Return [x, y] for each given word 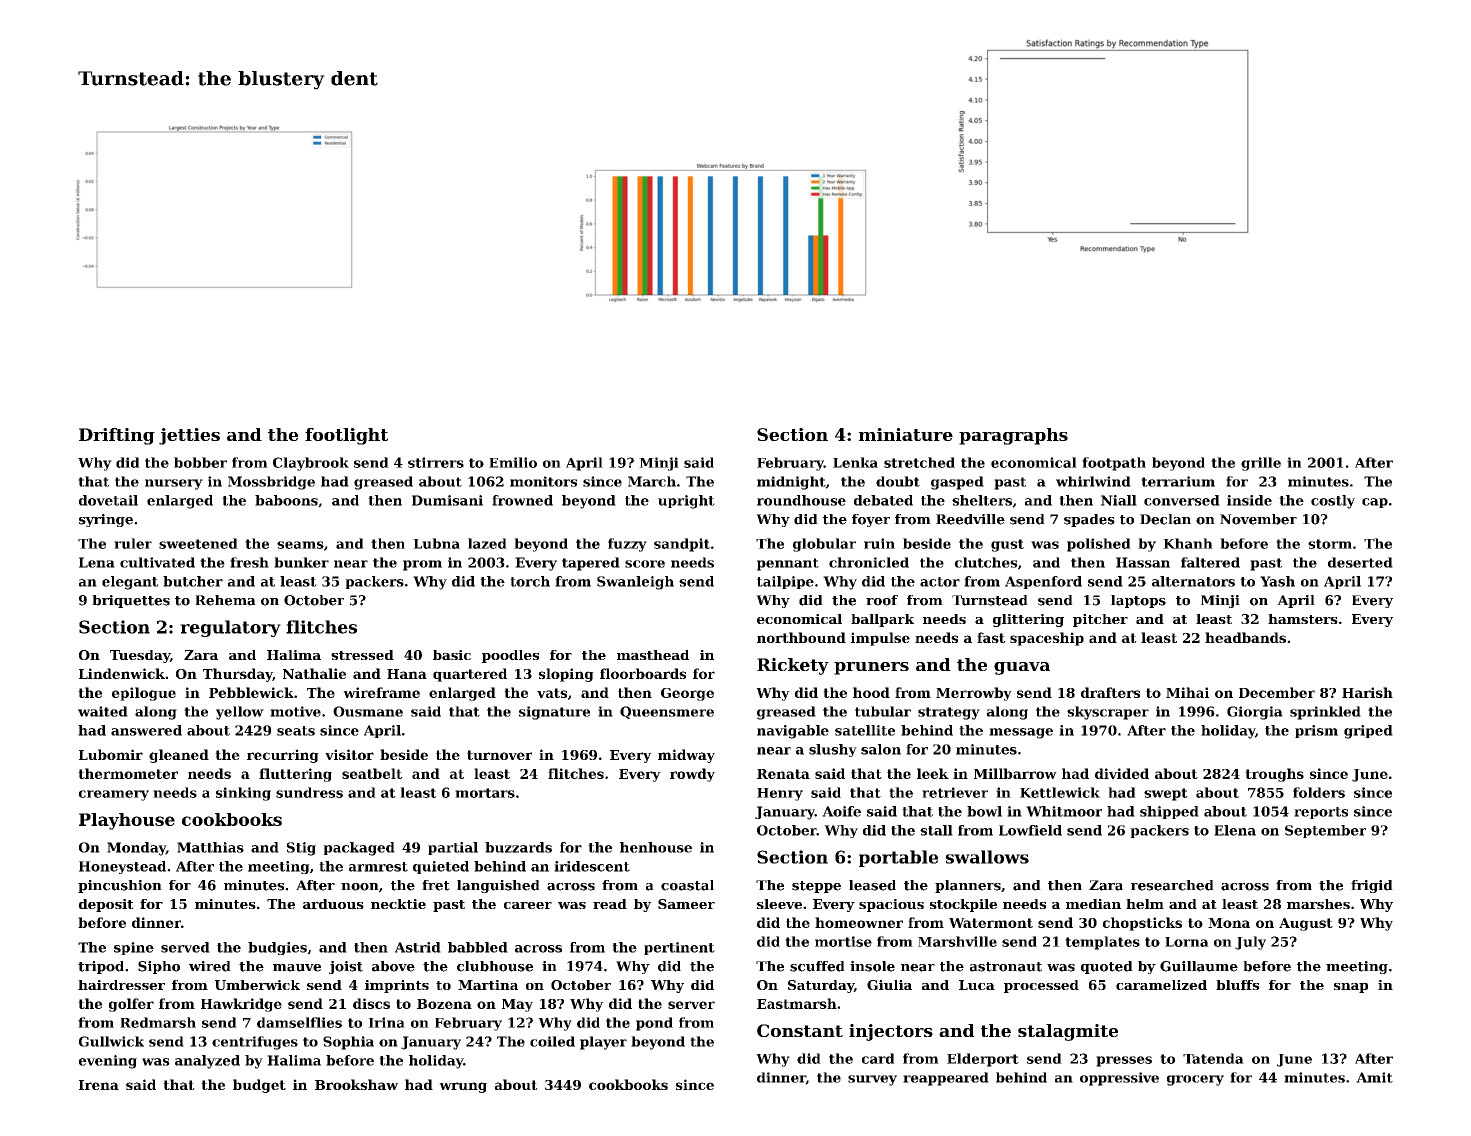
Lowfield [1030, 830]
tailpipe [785, 582]
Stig [301, 849]
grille [1261, 464]
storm [1330, 544]
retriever [955, 792]
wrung [463, 1087]
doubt [898, 481]
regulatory [230, 628]
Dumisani [447, 500]
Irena [99, 1085]
